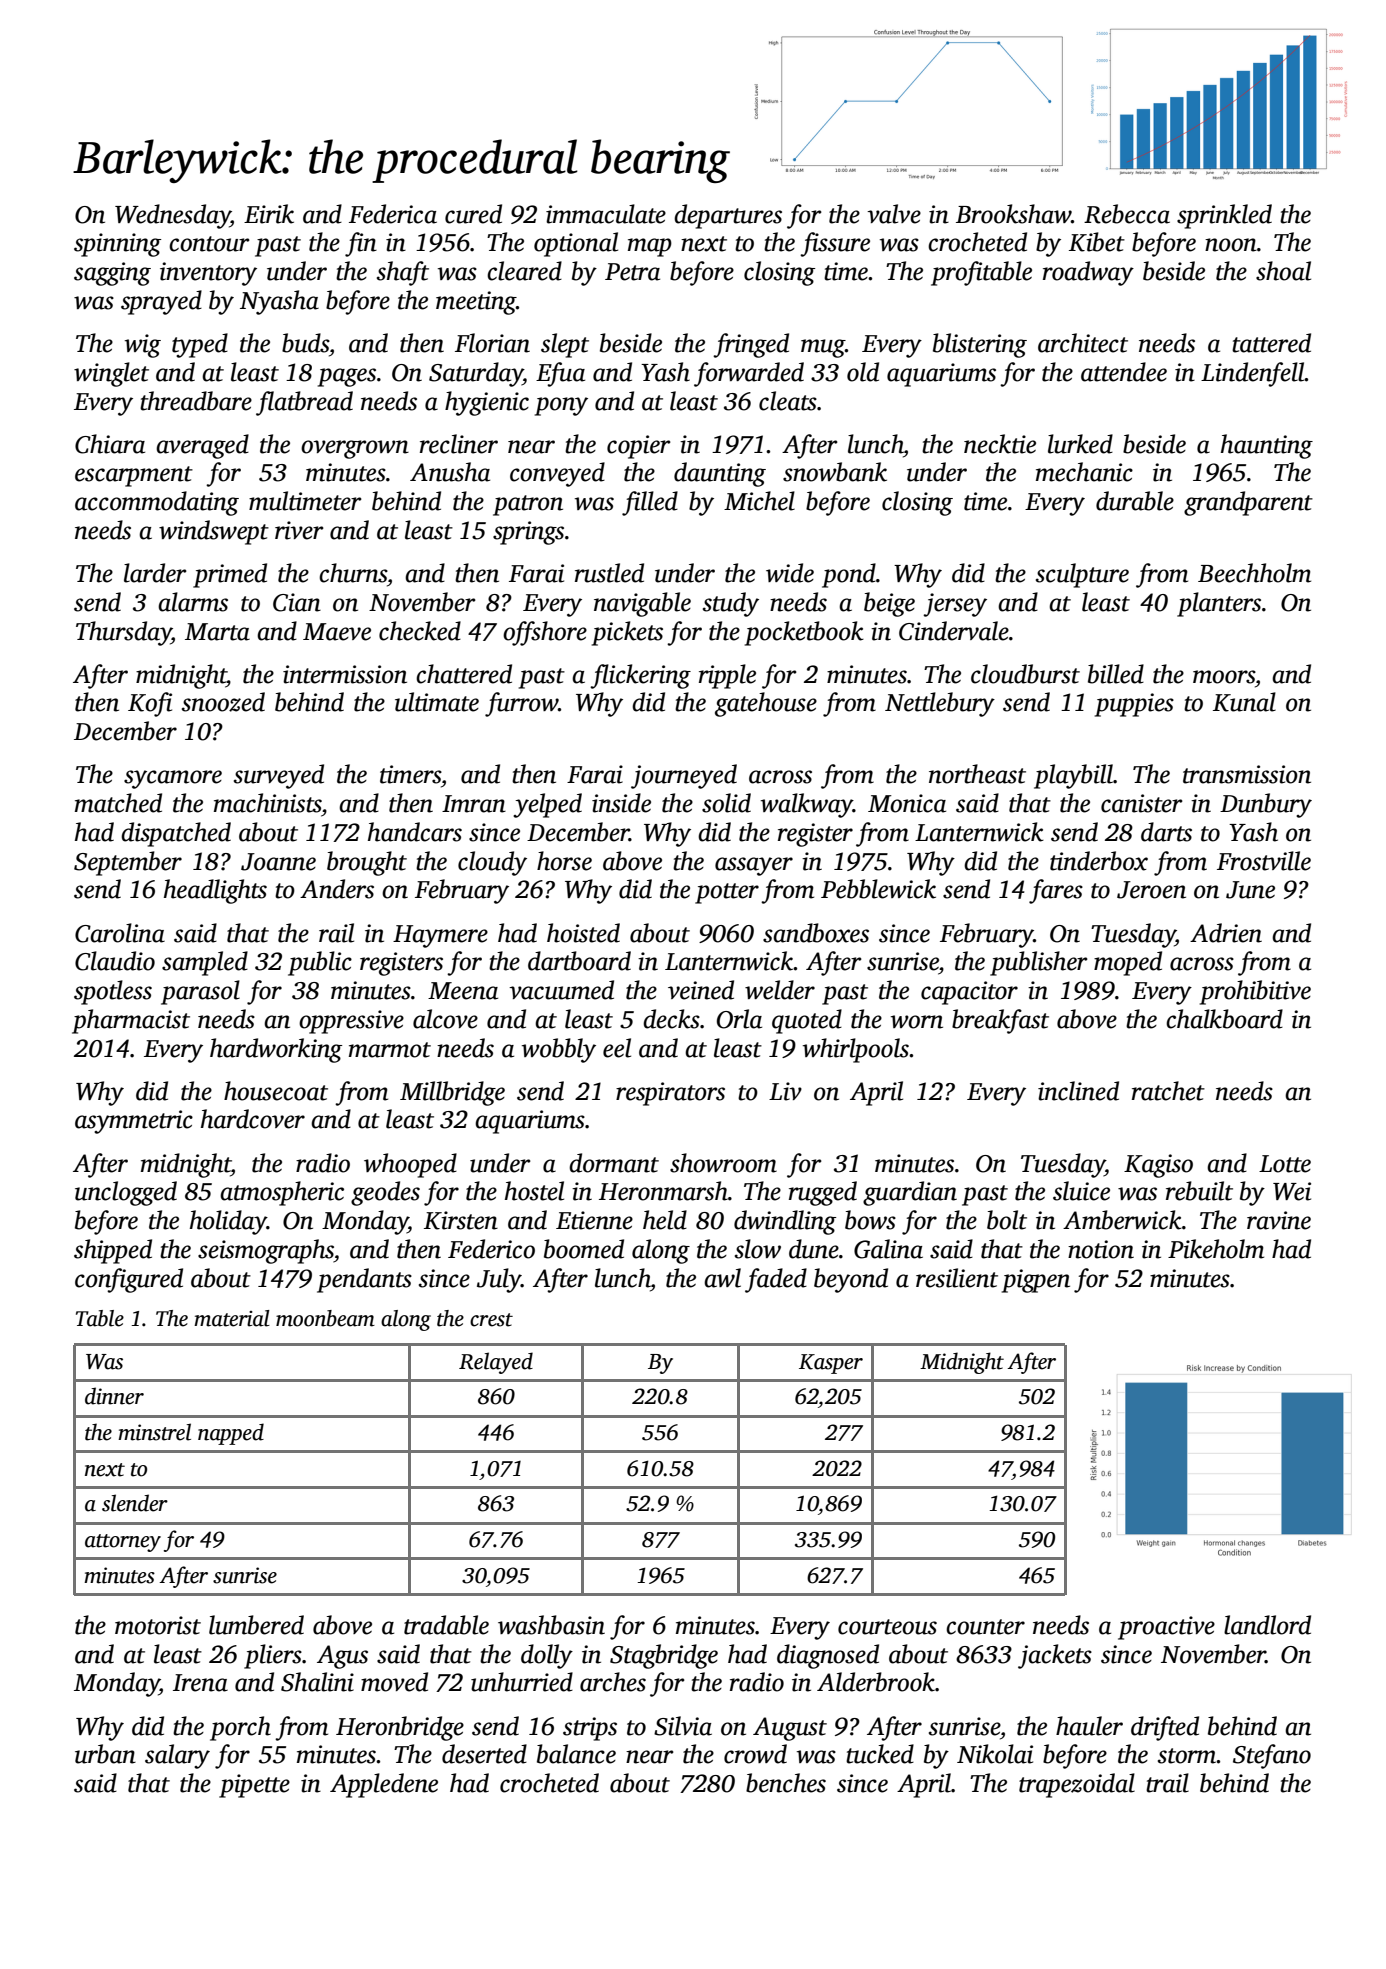 Image resolution: width=1386 pixels, height=1969 pixels. Describe the element at coordinates (254, 1786) in the document. I see `pipette` at that location.
